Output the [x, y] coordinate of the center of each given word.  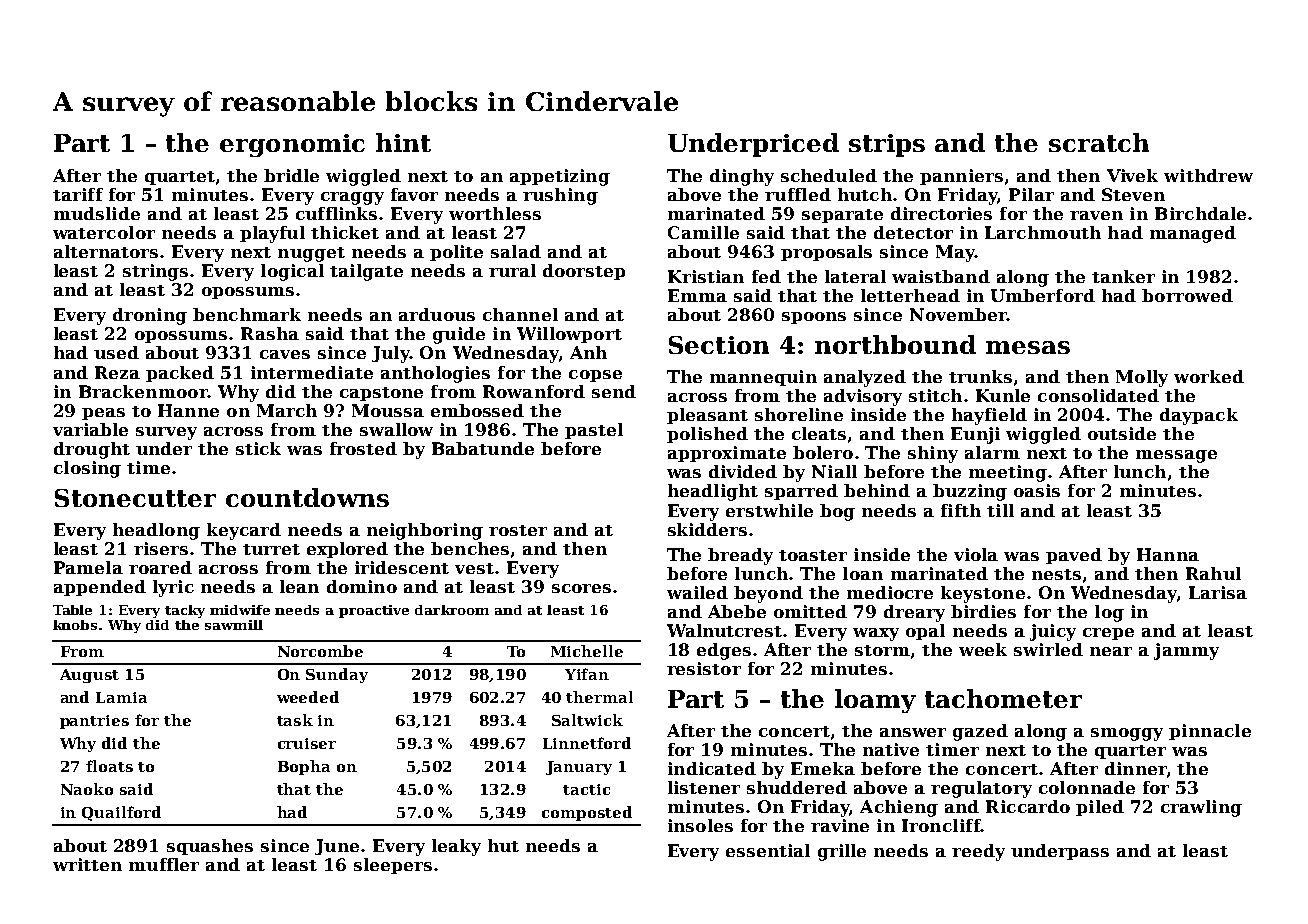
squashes [210, 847]
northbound [895, 344]
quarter [1130, 752]
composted [587, 813]
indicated [712, 768]
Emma [697, 295]
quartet [180, 178]
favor [414, 194]
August [89, 676]
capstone [381, 394]
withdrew [1208, 175]
